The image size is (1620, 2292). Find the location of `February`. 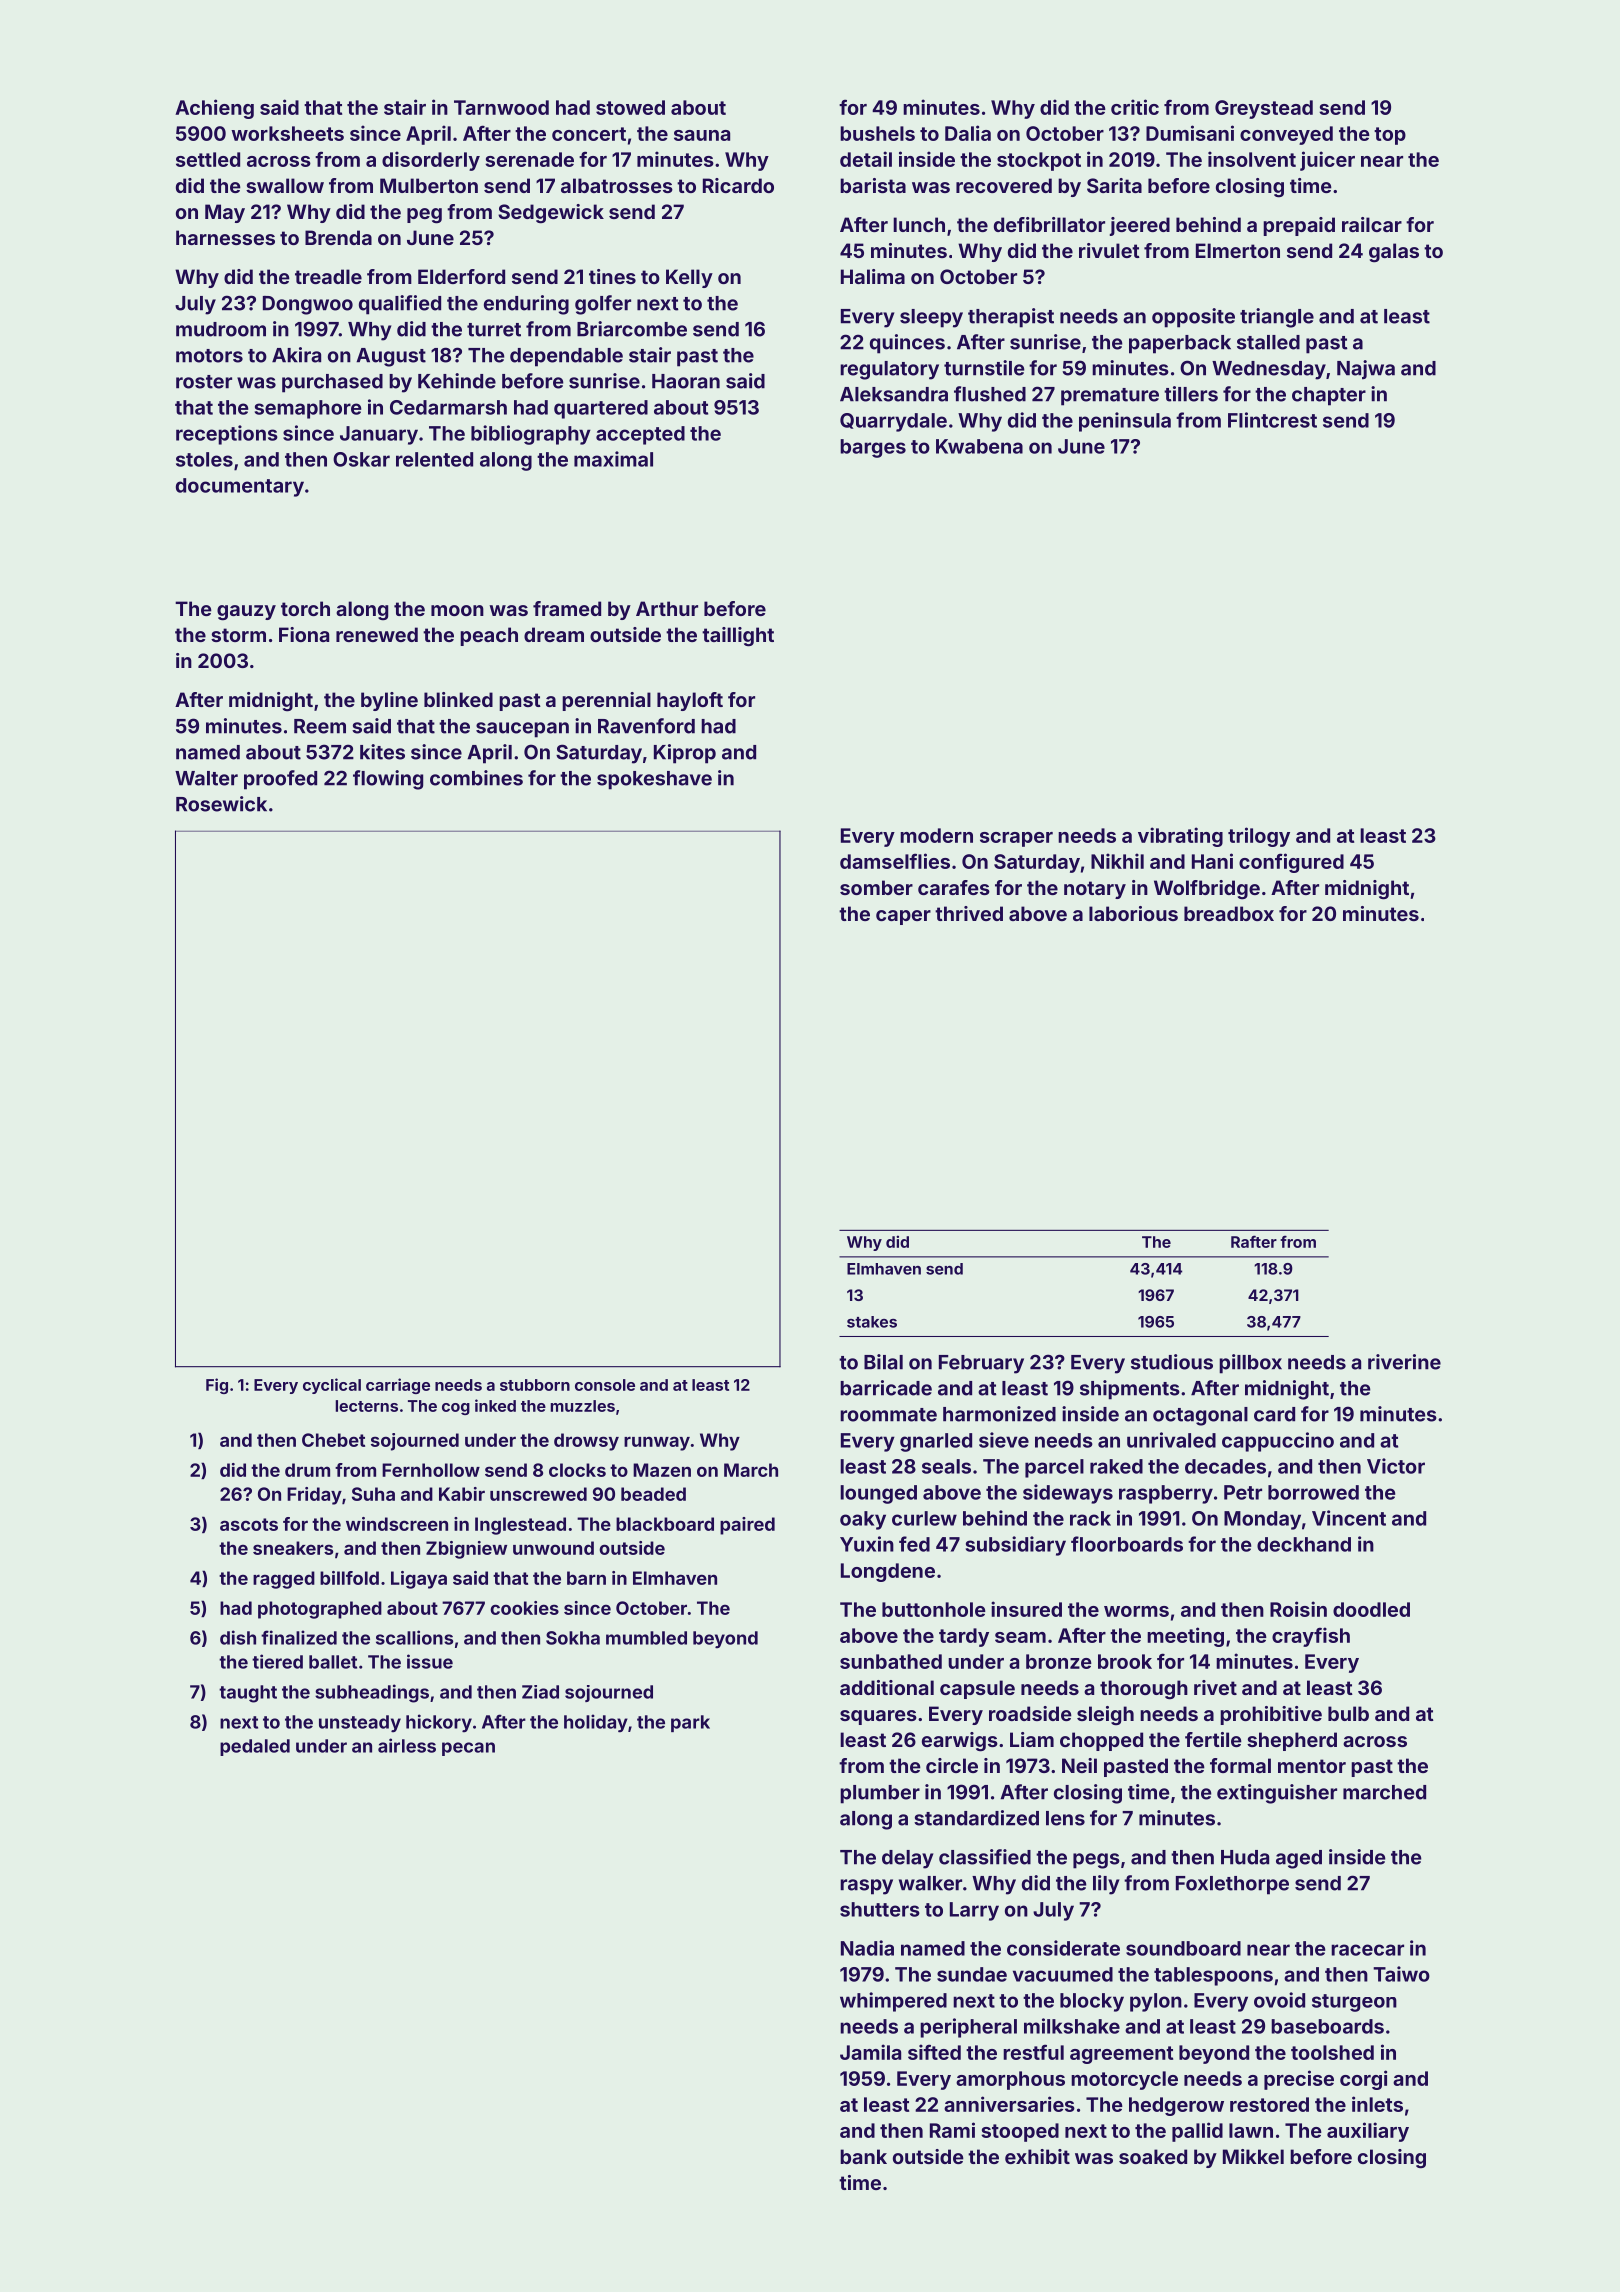

February is located at coordinates (981, 1364).
